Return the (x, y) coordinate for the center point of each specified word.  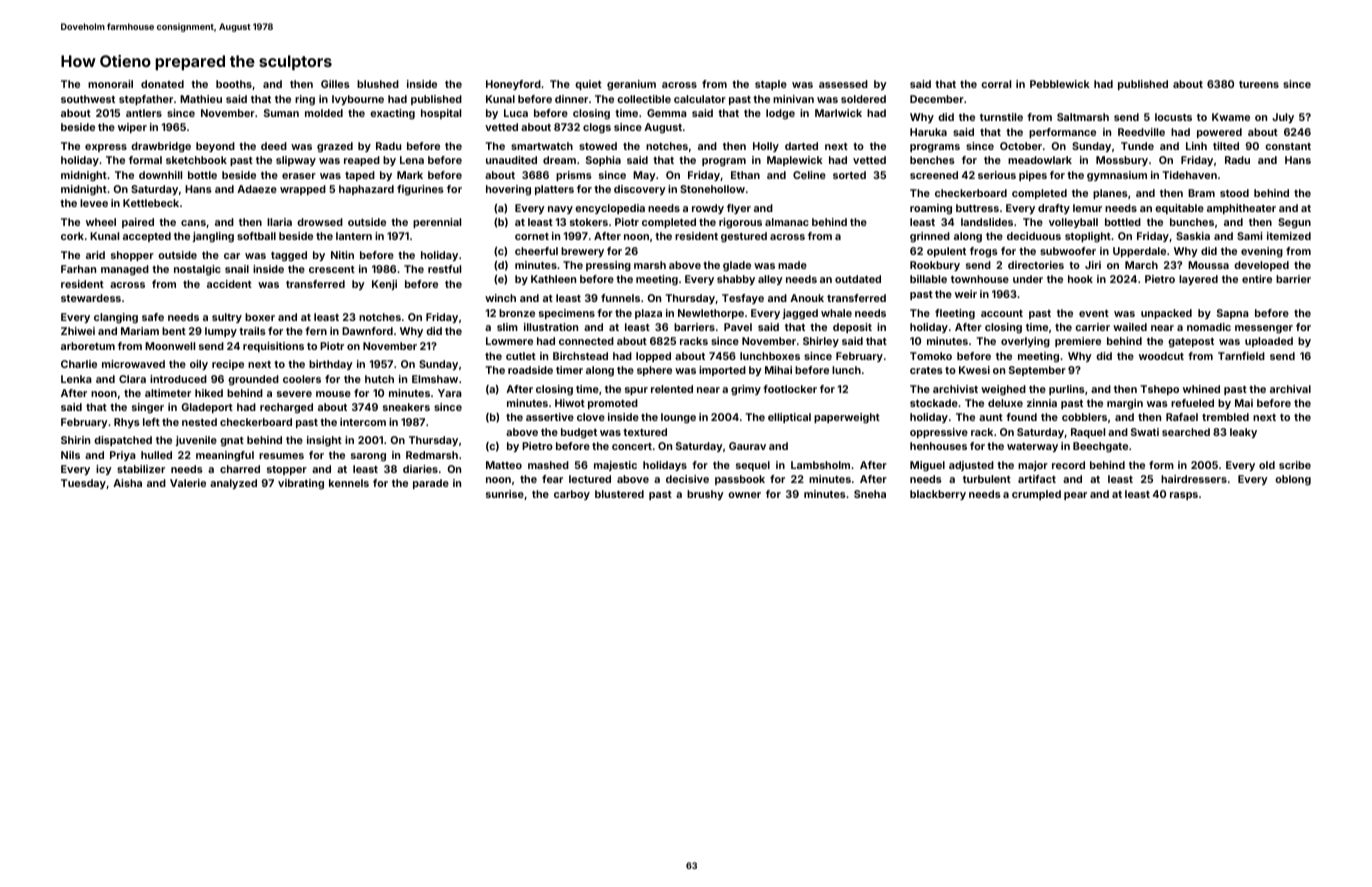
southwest (88, 99)
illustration (551, 327)
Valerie (188, 483)
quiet (588, 85)
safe (153, 317)
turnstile (1001, 117)
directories (1036, 265)
